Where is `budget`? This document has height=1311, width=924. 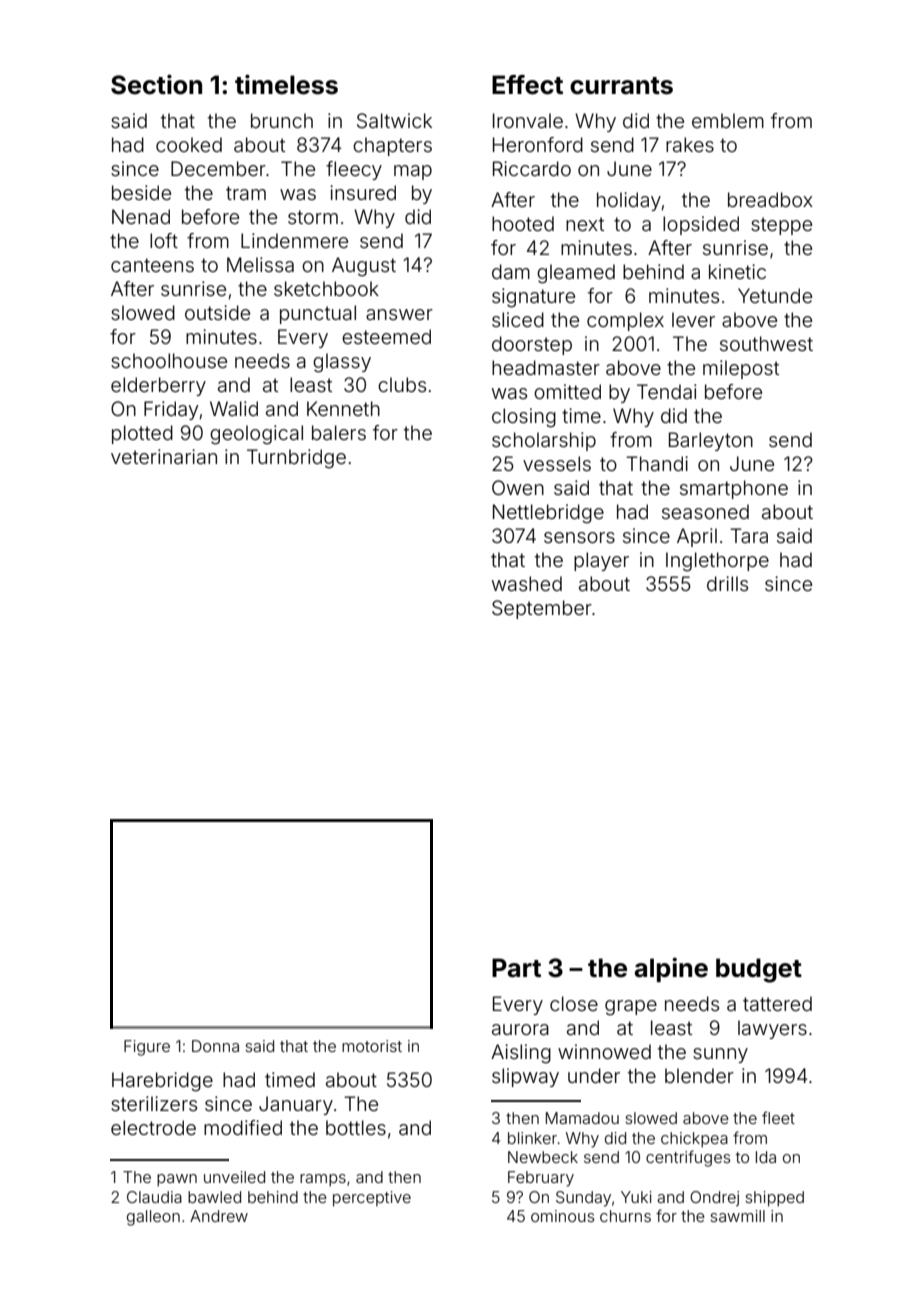
budget is located at coordinates (759, 970).
